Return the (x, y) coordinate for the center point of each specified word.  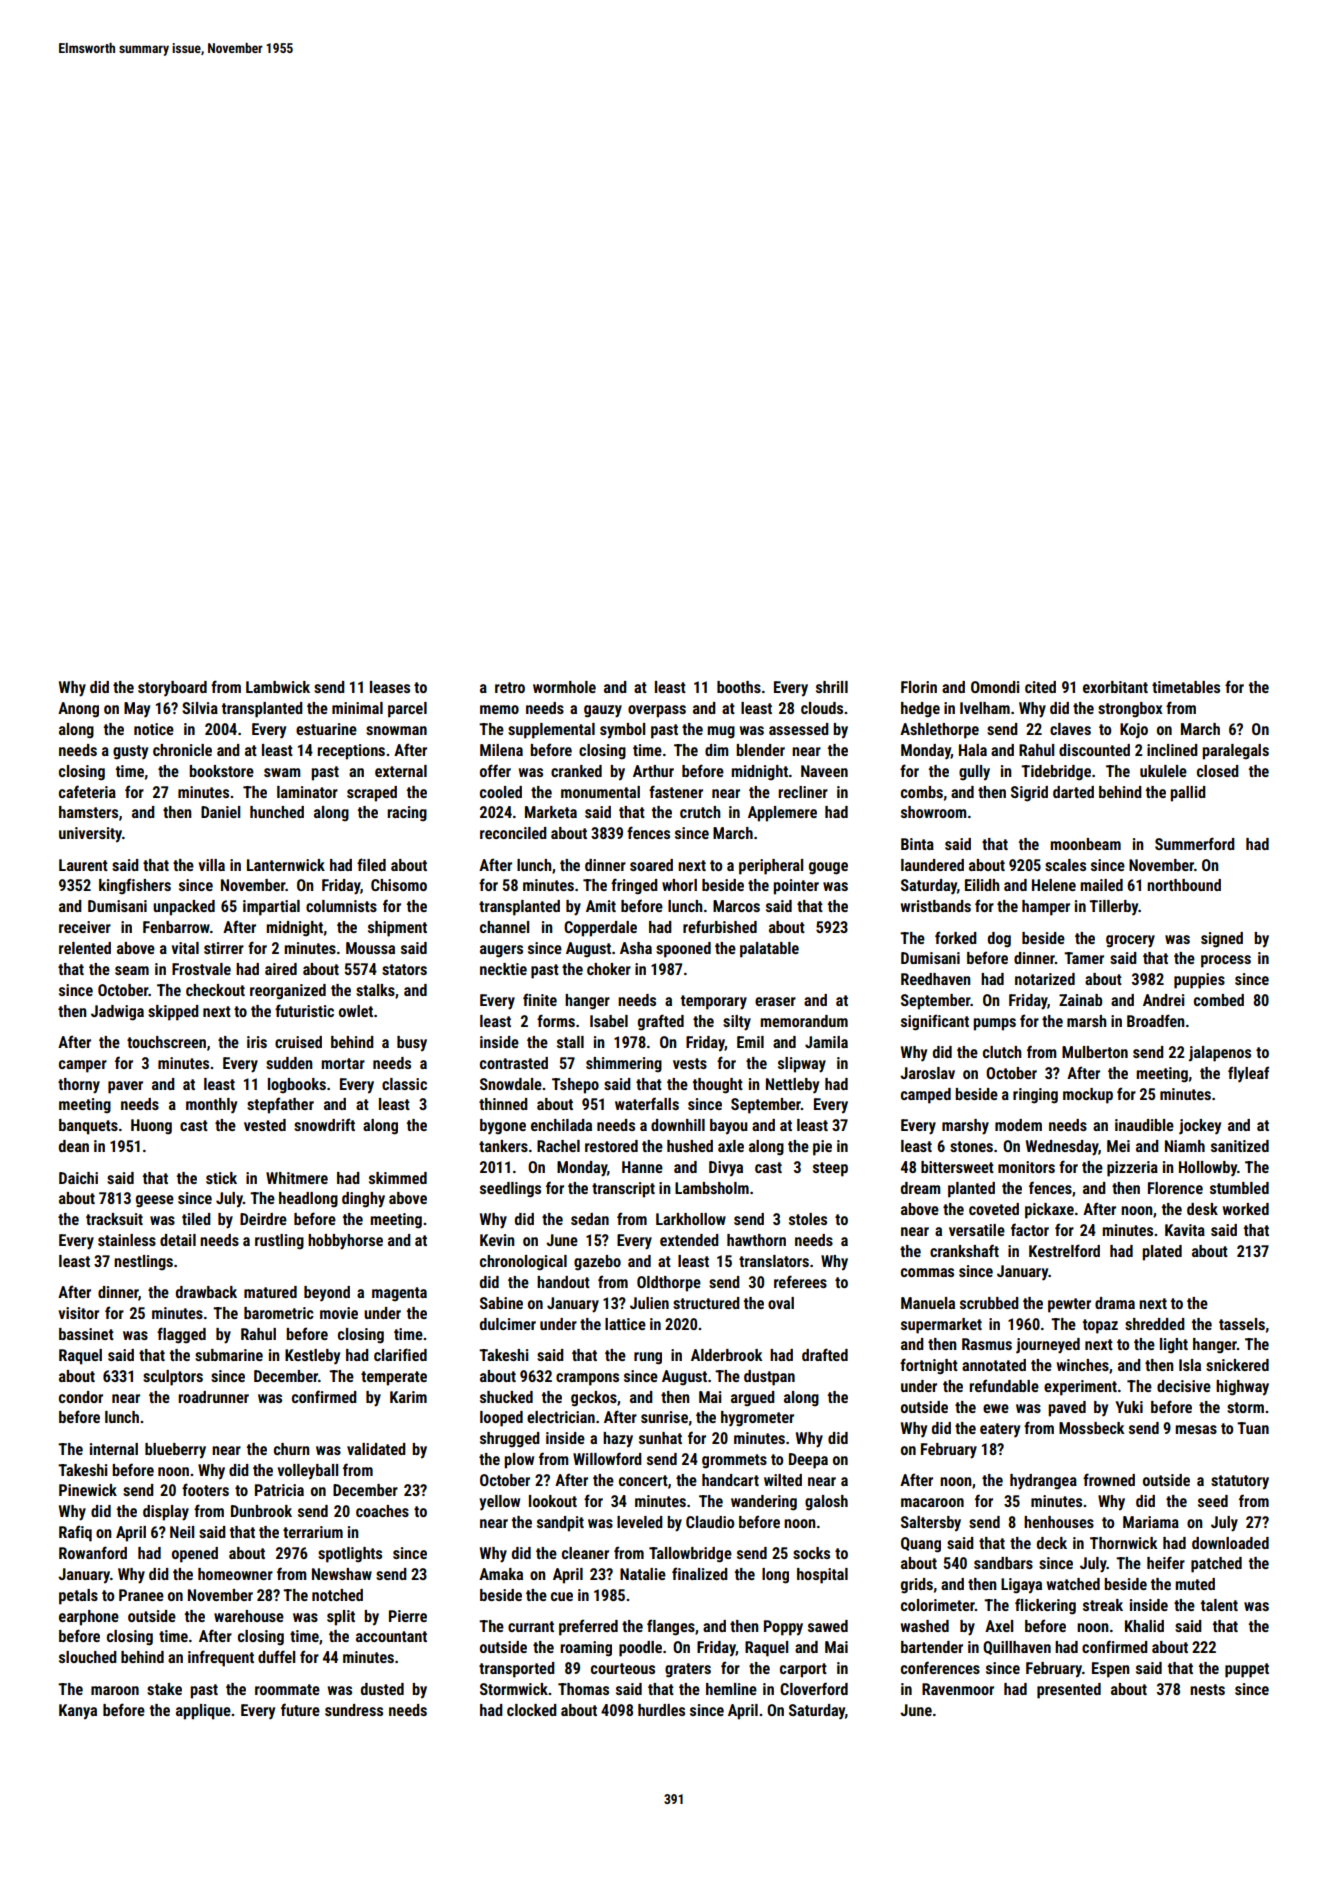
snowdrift (324, 1124)
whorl (679, 885)
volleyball (308, 1471)
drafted (825, 1354)
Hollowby (1208, 1169)
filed (371, 864)
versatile (977, 1230)
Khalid (1144, 1626)
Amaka (501, 1574)
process (1226, 961)
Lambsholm (712, 1188)
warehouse (249, 1616)
